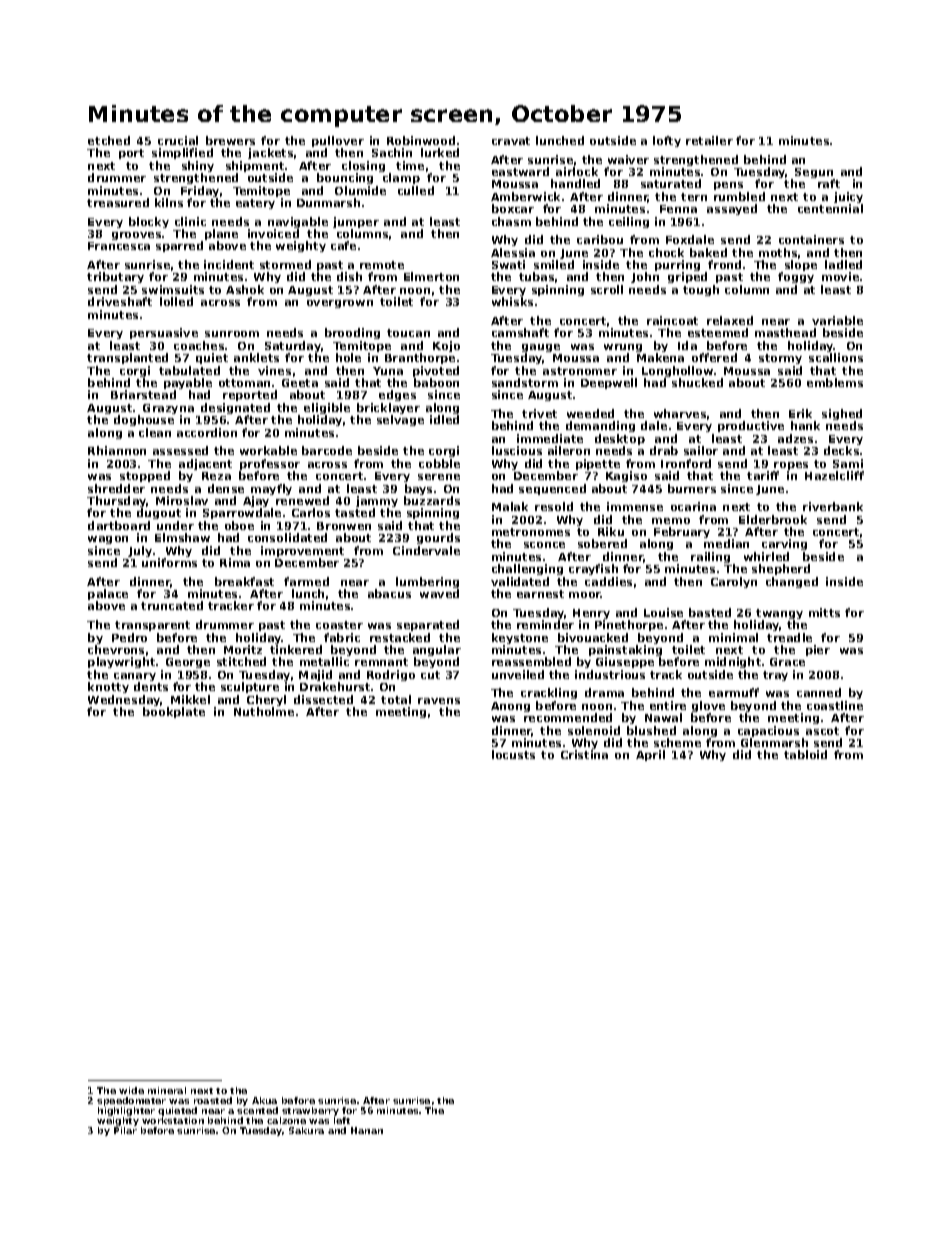 This document has height=1233, width=952. Describe the element at coordinates (709, 140) in the document. I see `retailer` at that location.
